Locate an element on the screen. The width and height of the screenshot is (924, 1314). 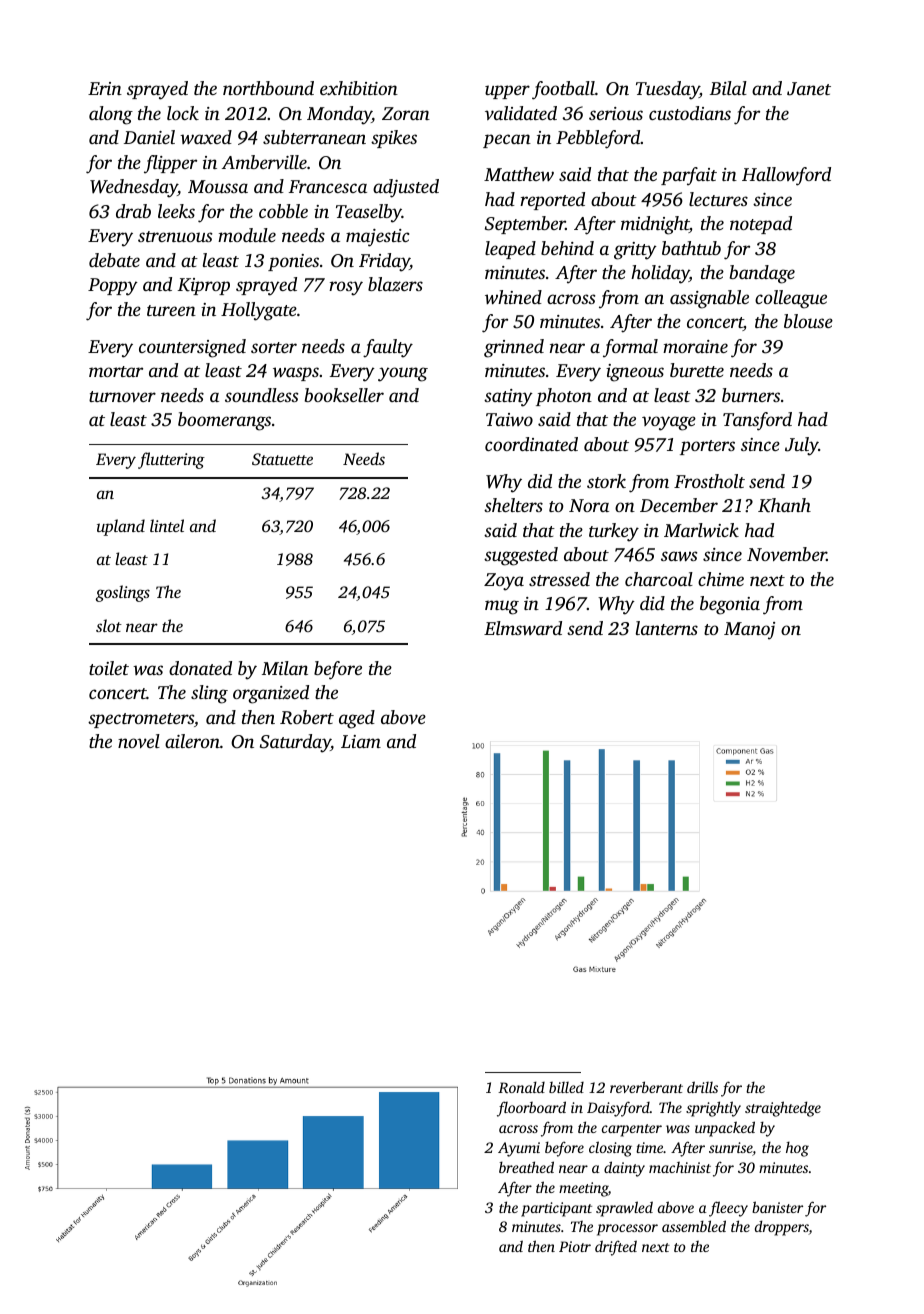
football is located at coordinates (563, 90).
